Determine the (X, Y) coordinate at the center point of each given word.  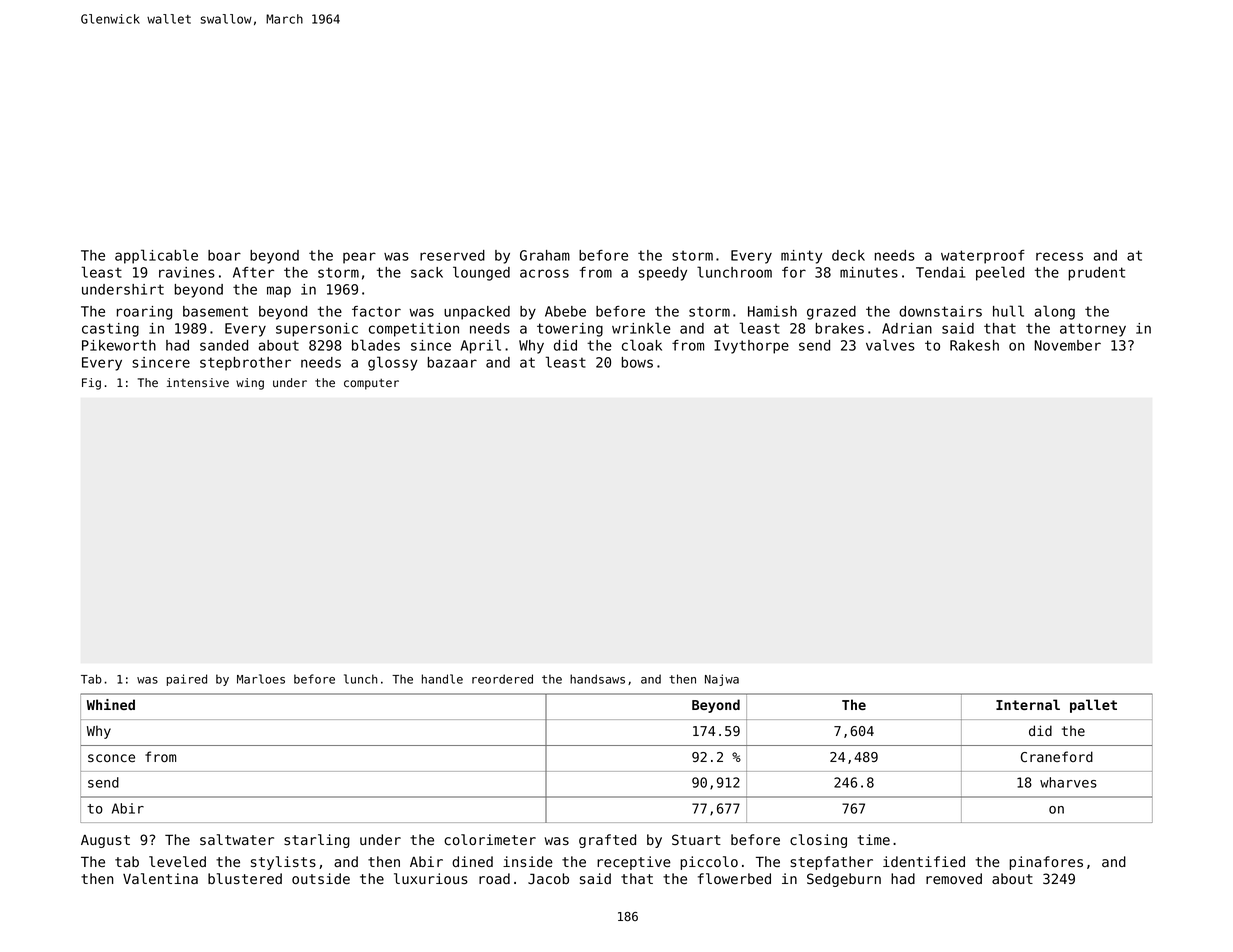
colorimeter (490, 840)
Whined (111, 704)
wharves (1068, 782)
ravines (187, 272)
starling (317, 841)
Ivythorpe (751, 347)
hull (1008, 311)
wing (250, 384)
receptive (634, 863)
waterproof (983, 257)
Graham (545, 255)
